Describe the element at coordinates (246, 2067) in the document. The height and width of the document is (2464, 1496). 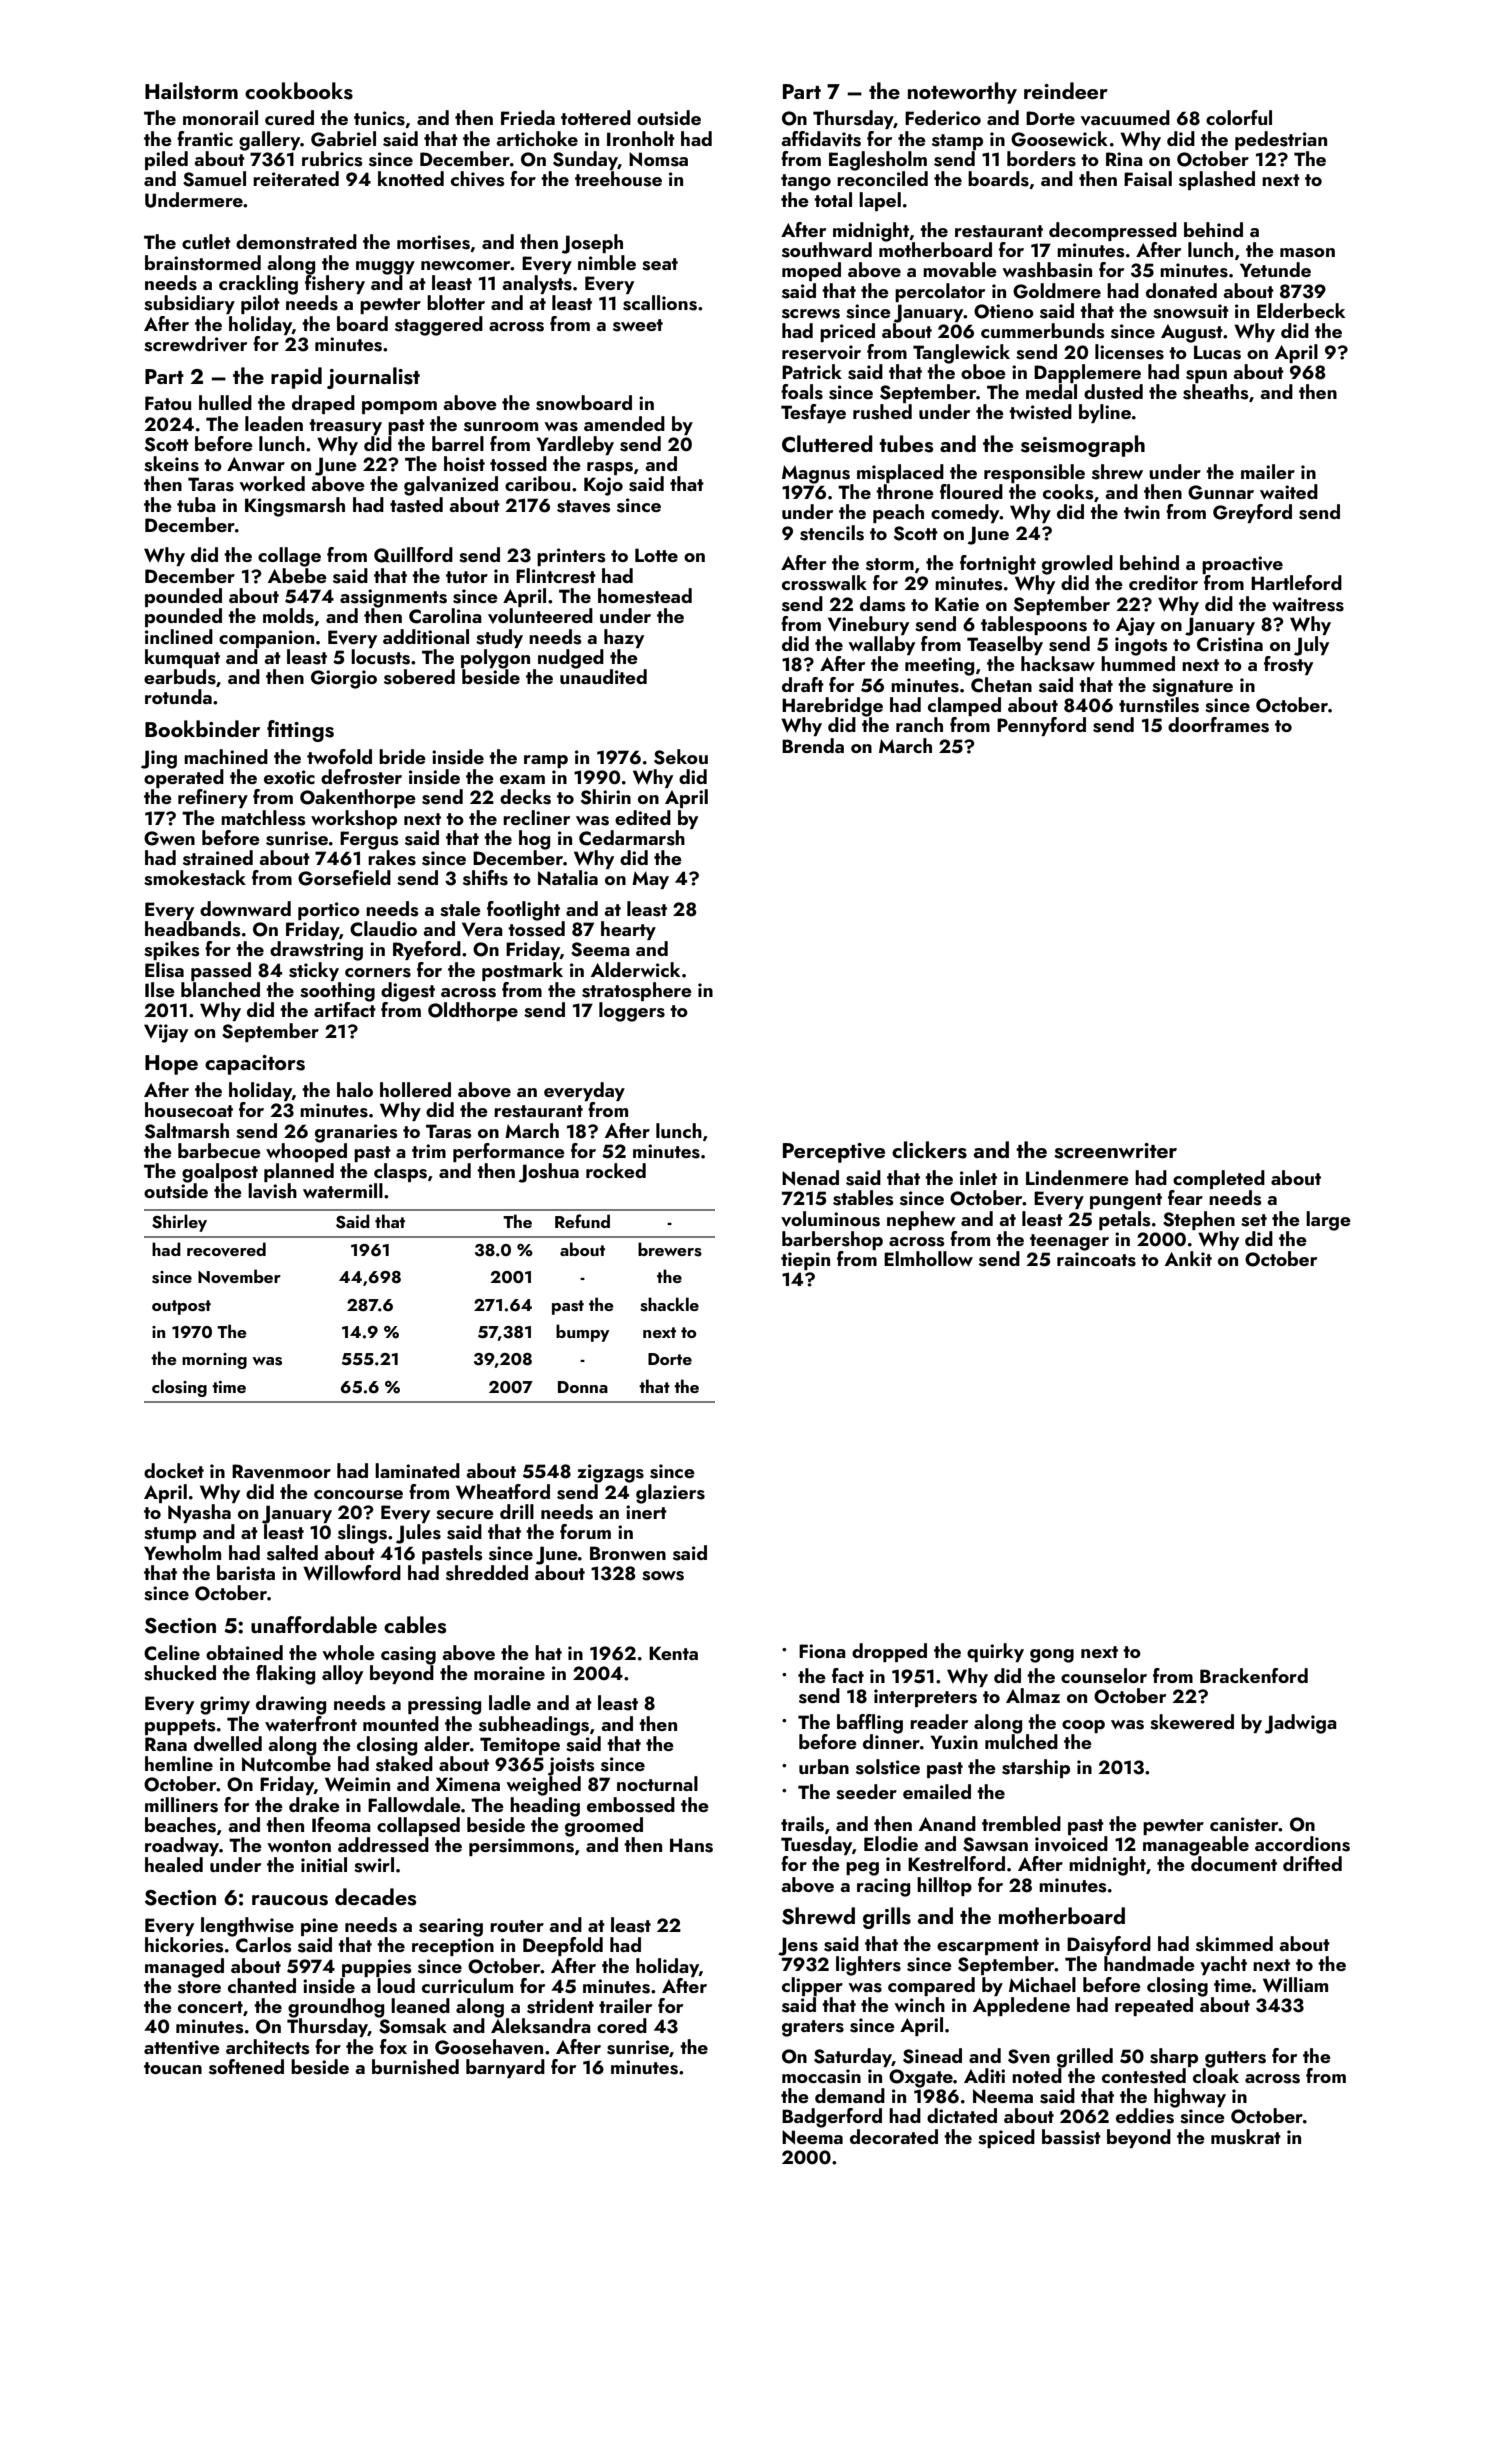
I see `softened` at that location.
